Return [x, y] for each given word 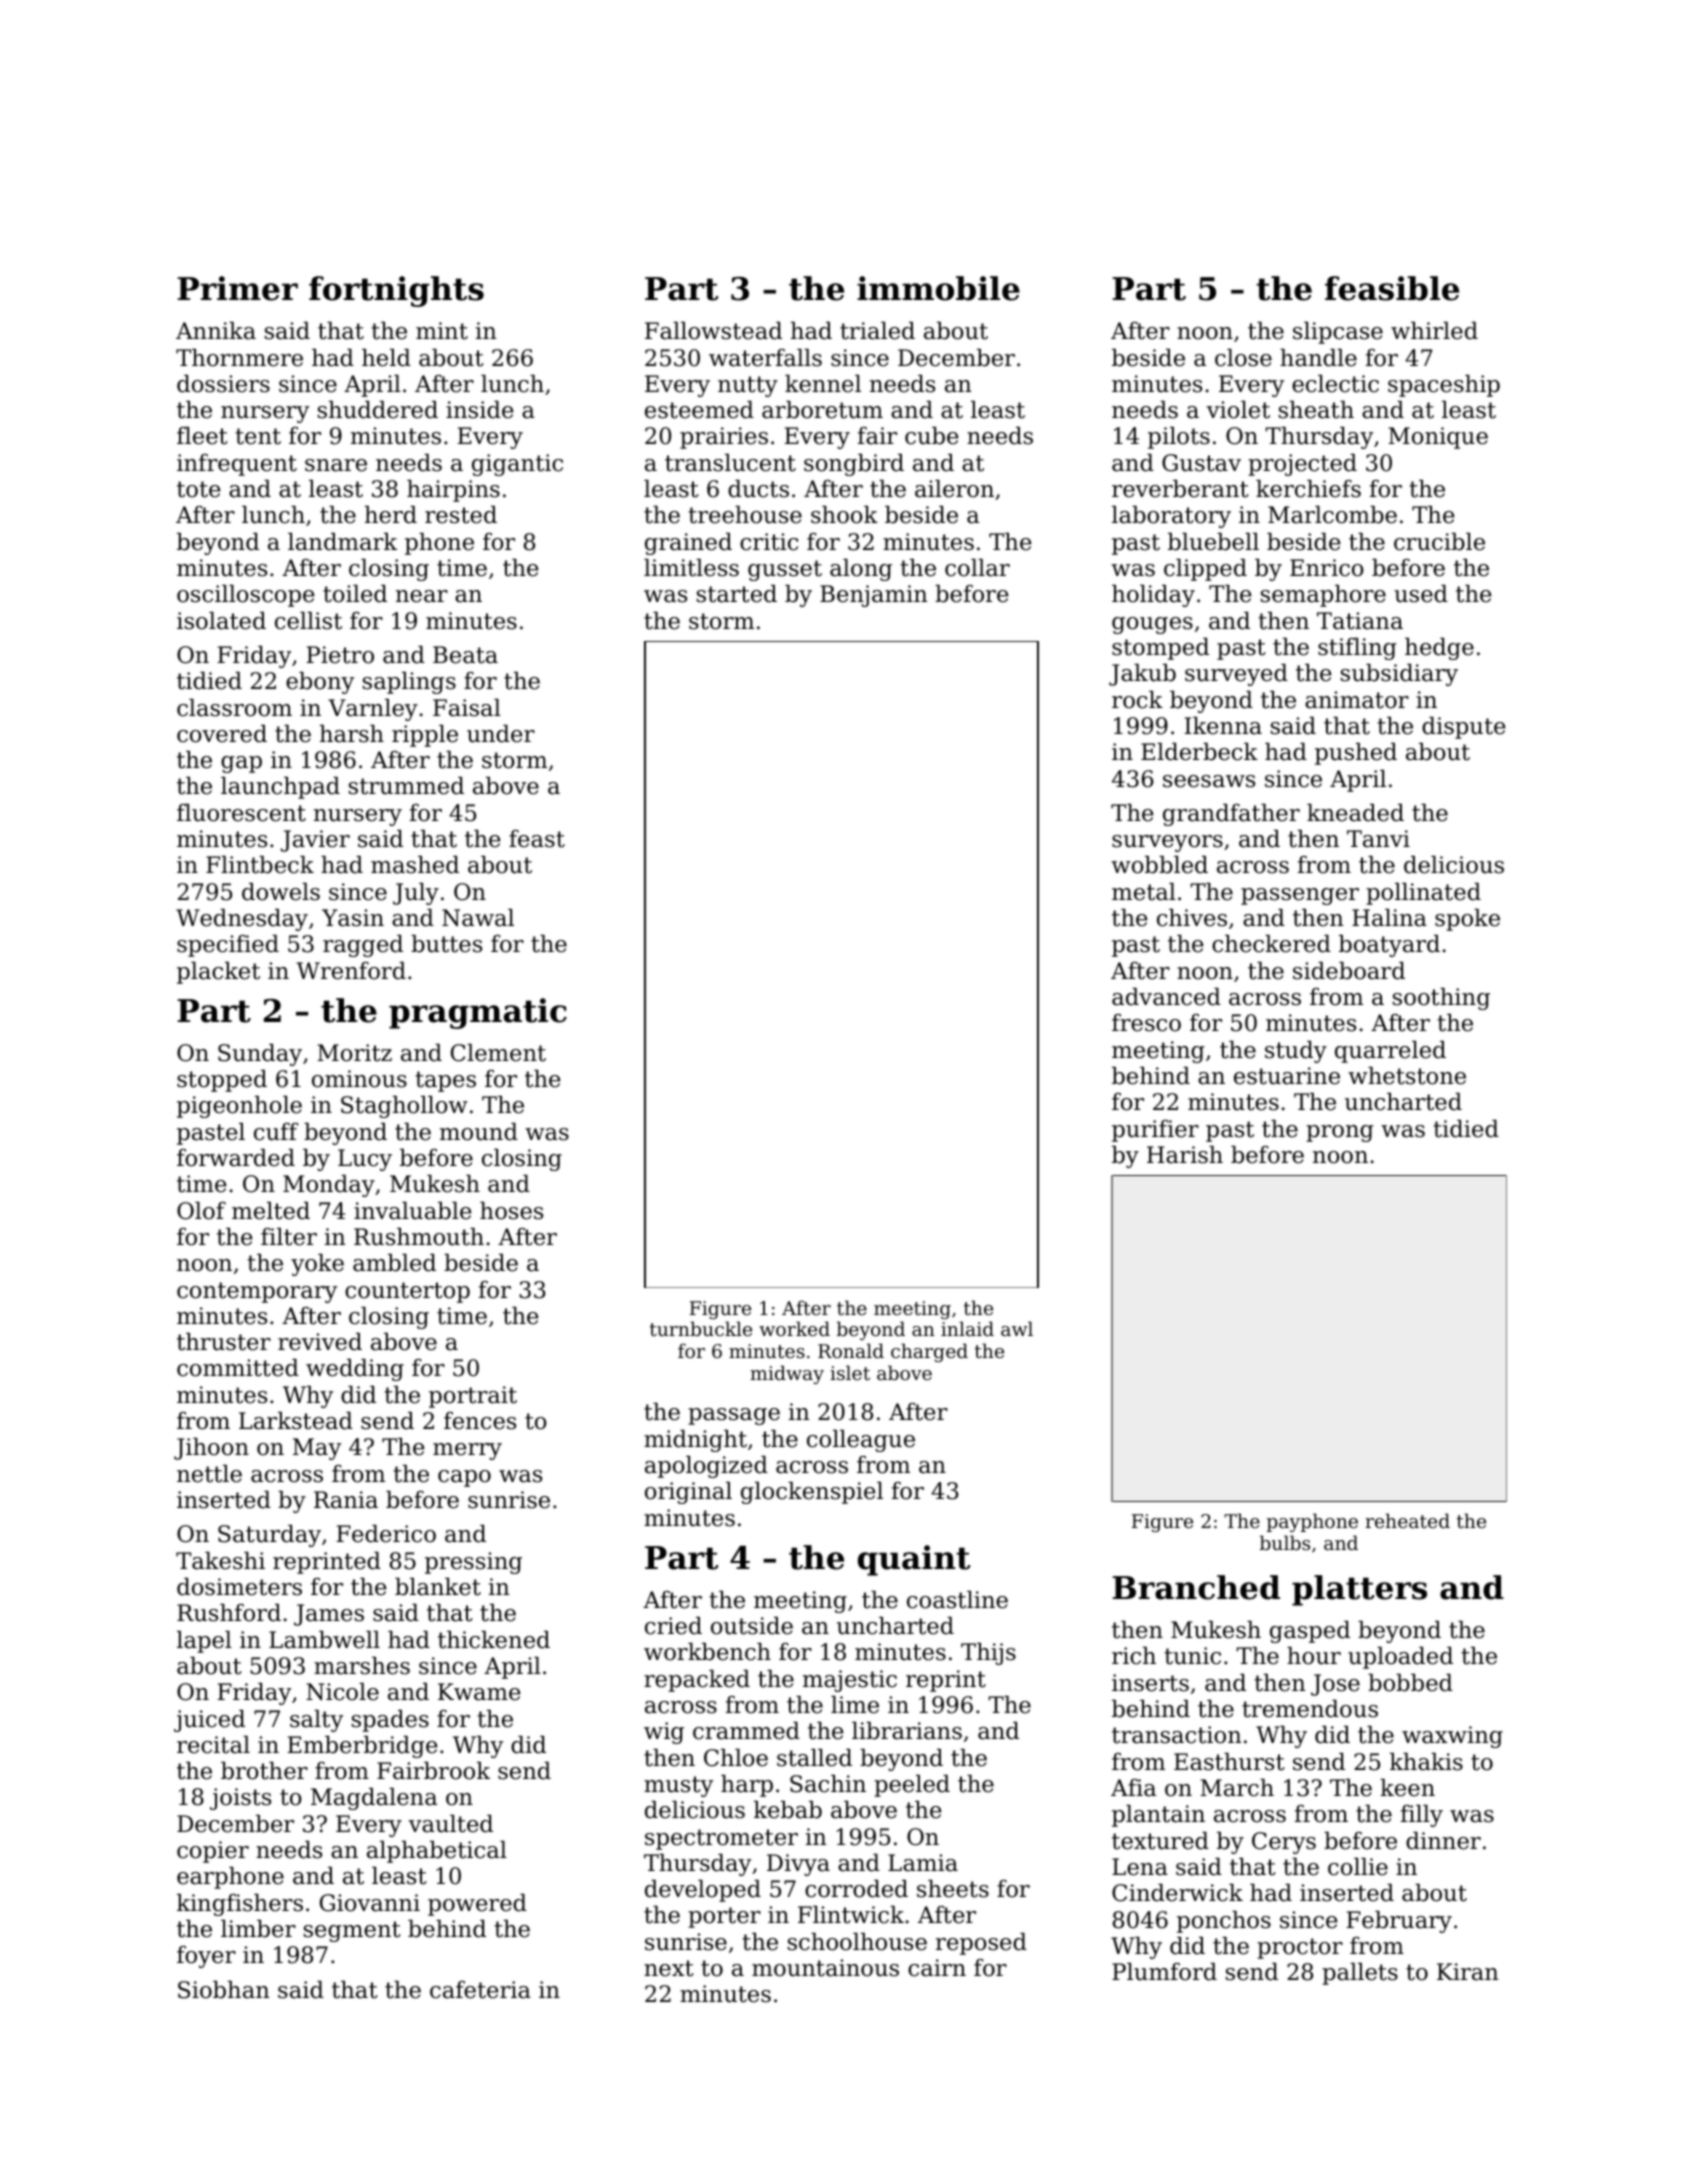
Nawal [478, 918]
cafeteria [480, 1990]
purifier [1155, 1131]
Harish [1185, 1155]
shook [844, 515]
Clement [498, 1053]
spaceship [1444, 386]
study [1296, 1052]
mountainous [825, 1968]
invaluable [412, 1211]
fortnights [396, 291]
